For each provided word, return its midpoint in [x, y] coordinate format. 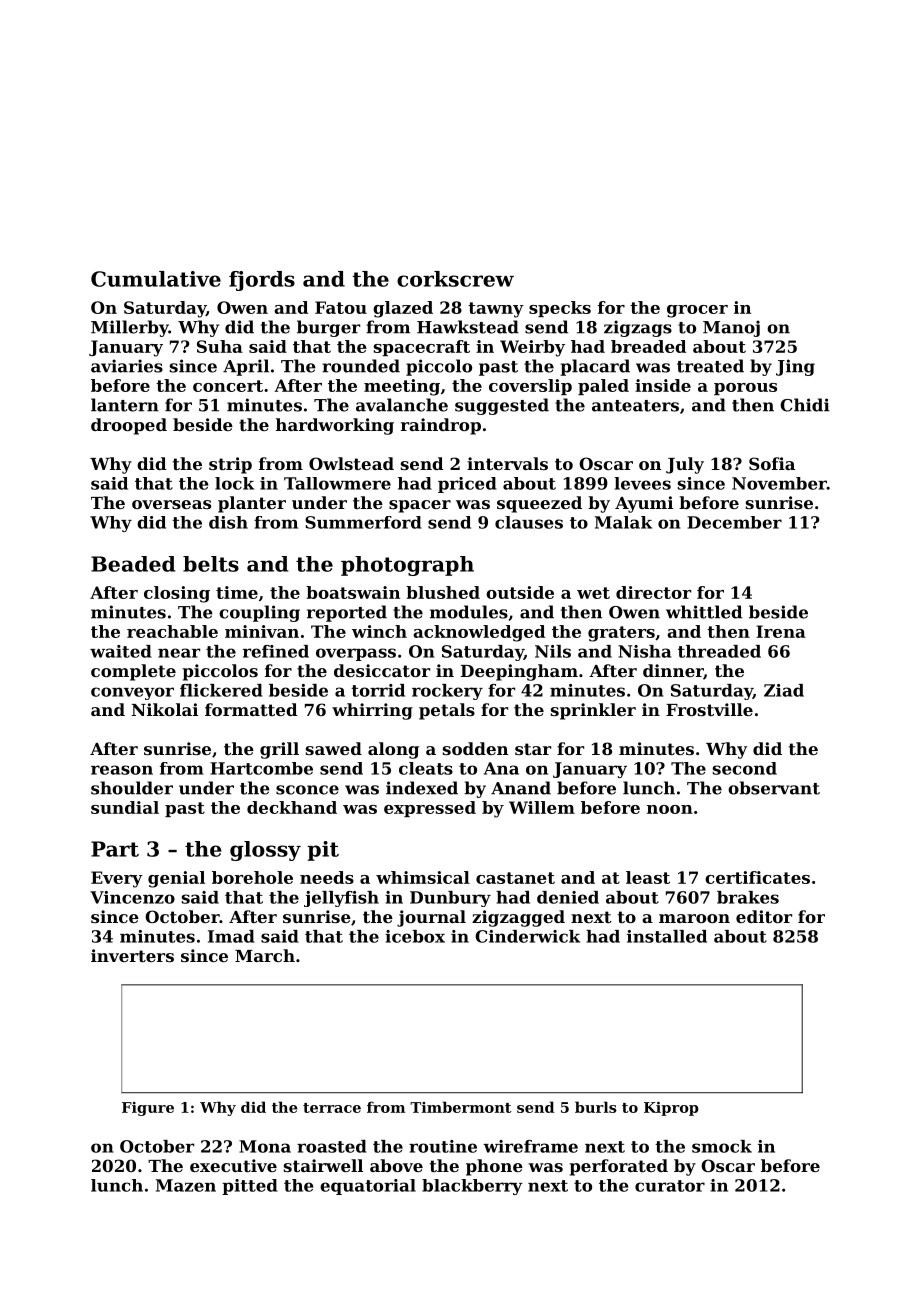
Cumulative [156, 279]
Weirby [532, 348]
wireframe [530, 1146]
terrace [332, 1108]
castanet [515, 878]
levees [642, 483]
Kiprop [671, 1109]
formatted [251, 709]
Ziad [784, 690]
